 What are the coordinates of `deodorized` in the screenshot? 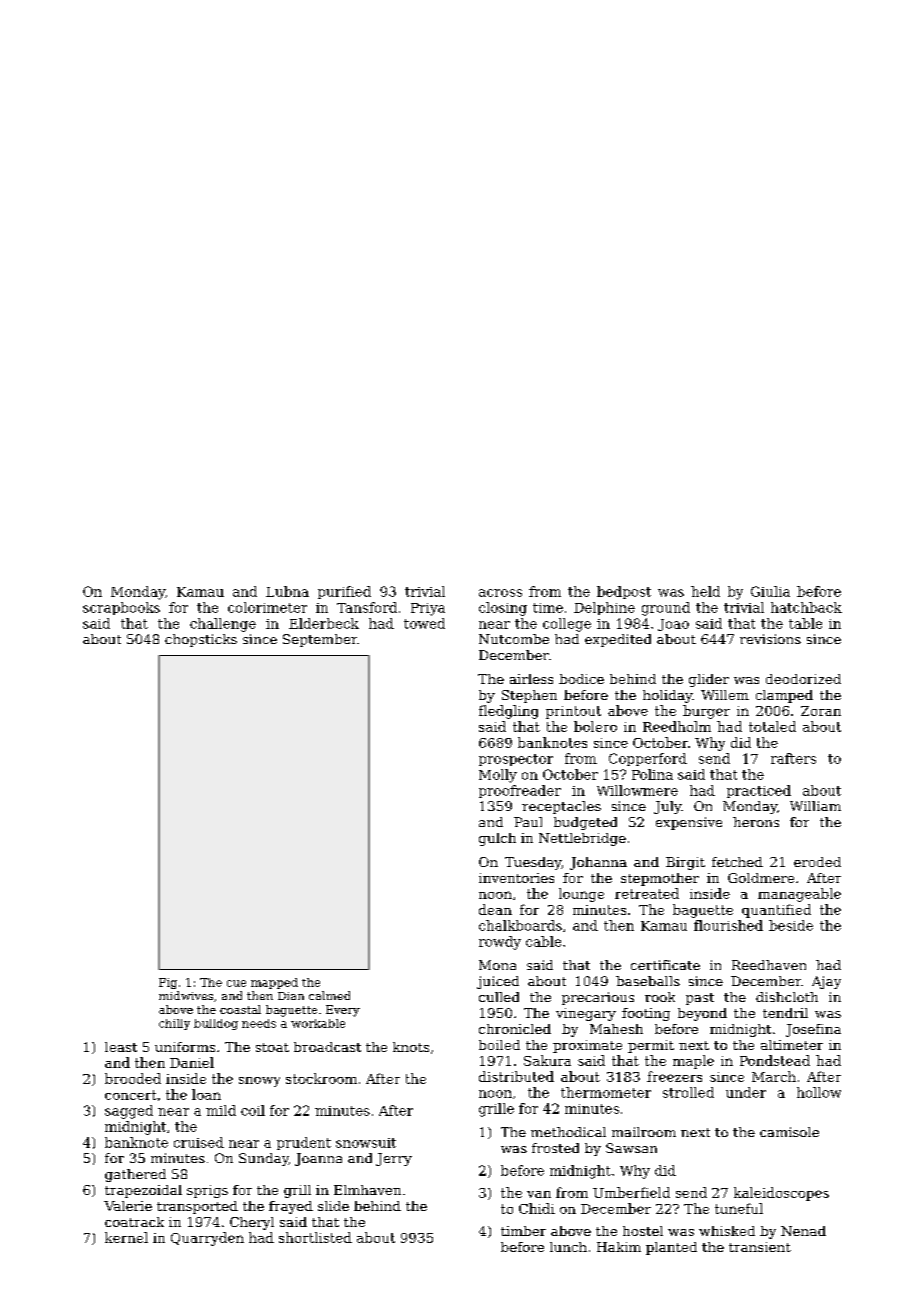 It's located at (803, 679).
